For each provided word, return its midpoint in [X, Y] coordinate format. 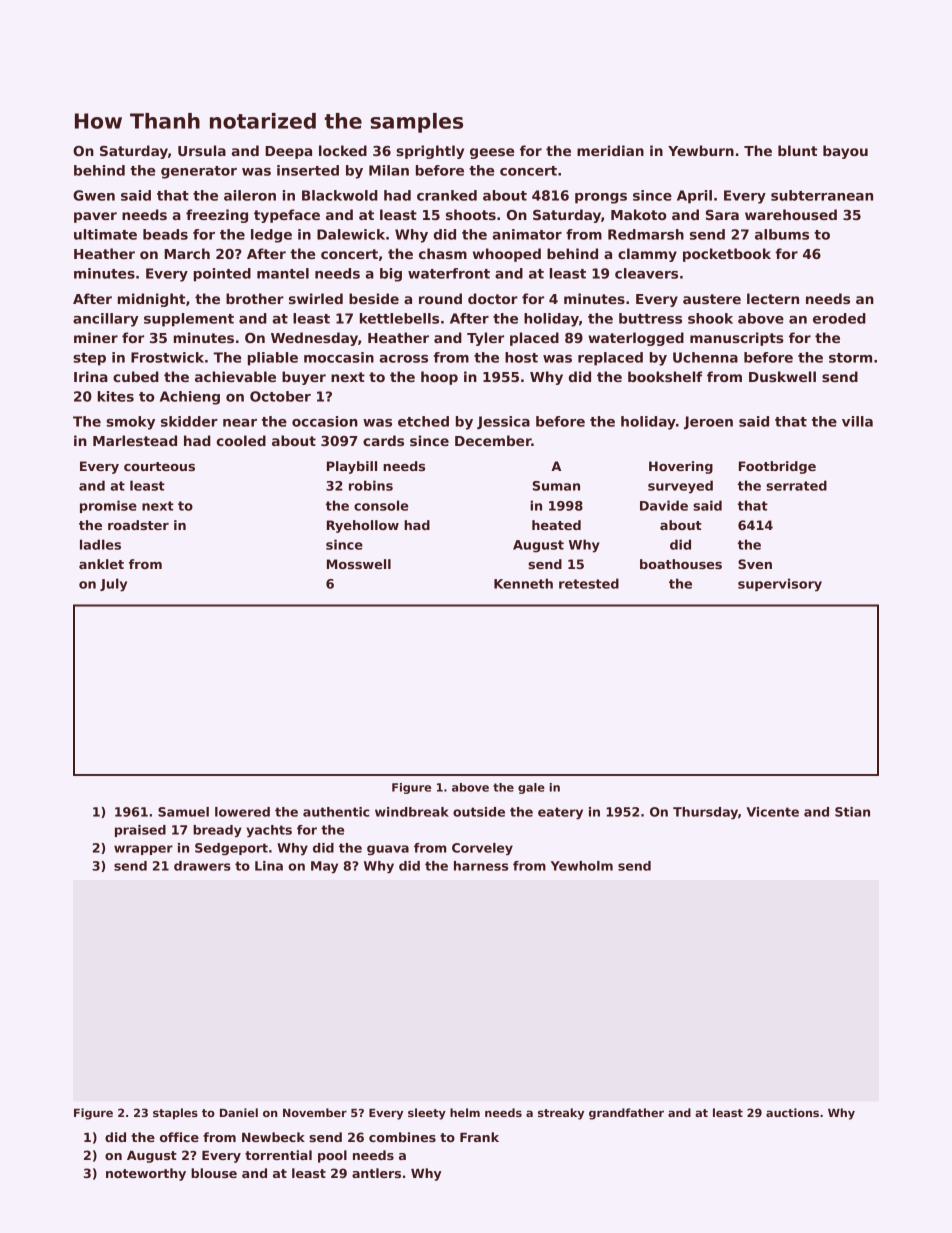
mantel [283, 273]
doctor [493, 298]
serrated [796, 485]
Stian [852, 812]
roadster [138, 525]
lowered [242, 812]
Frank [479, 1137]
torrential [278, 1155]
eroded [839, 318]
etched [423, 421]
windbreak [412, 812]
